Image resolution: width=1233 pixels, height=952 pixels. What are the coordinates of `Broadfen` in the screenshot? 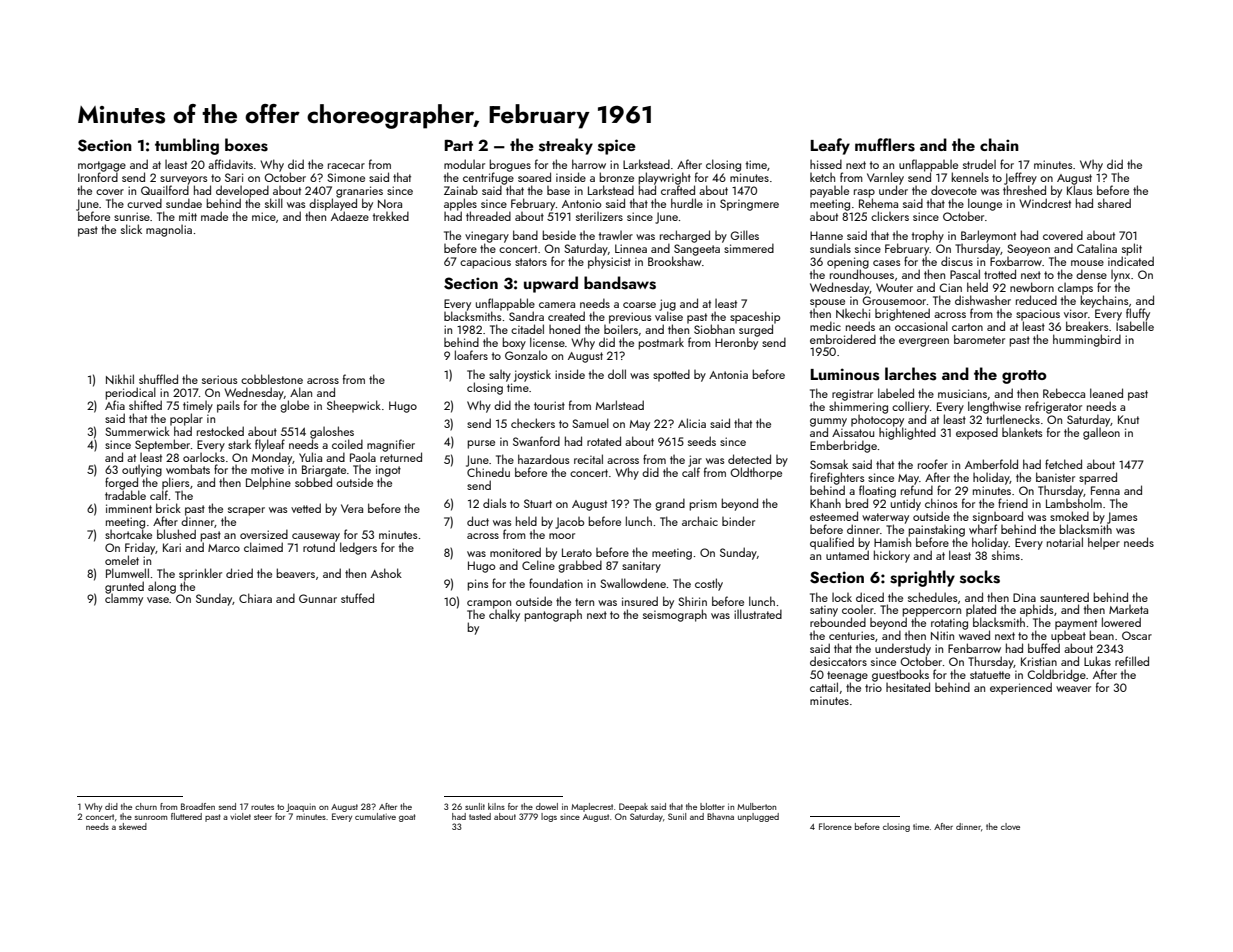 It's located at (198, 806).
